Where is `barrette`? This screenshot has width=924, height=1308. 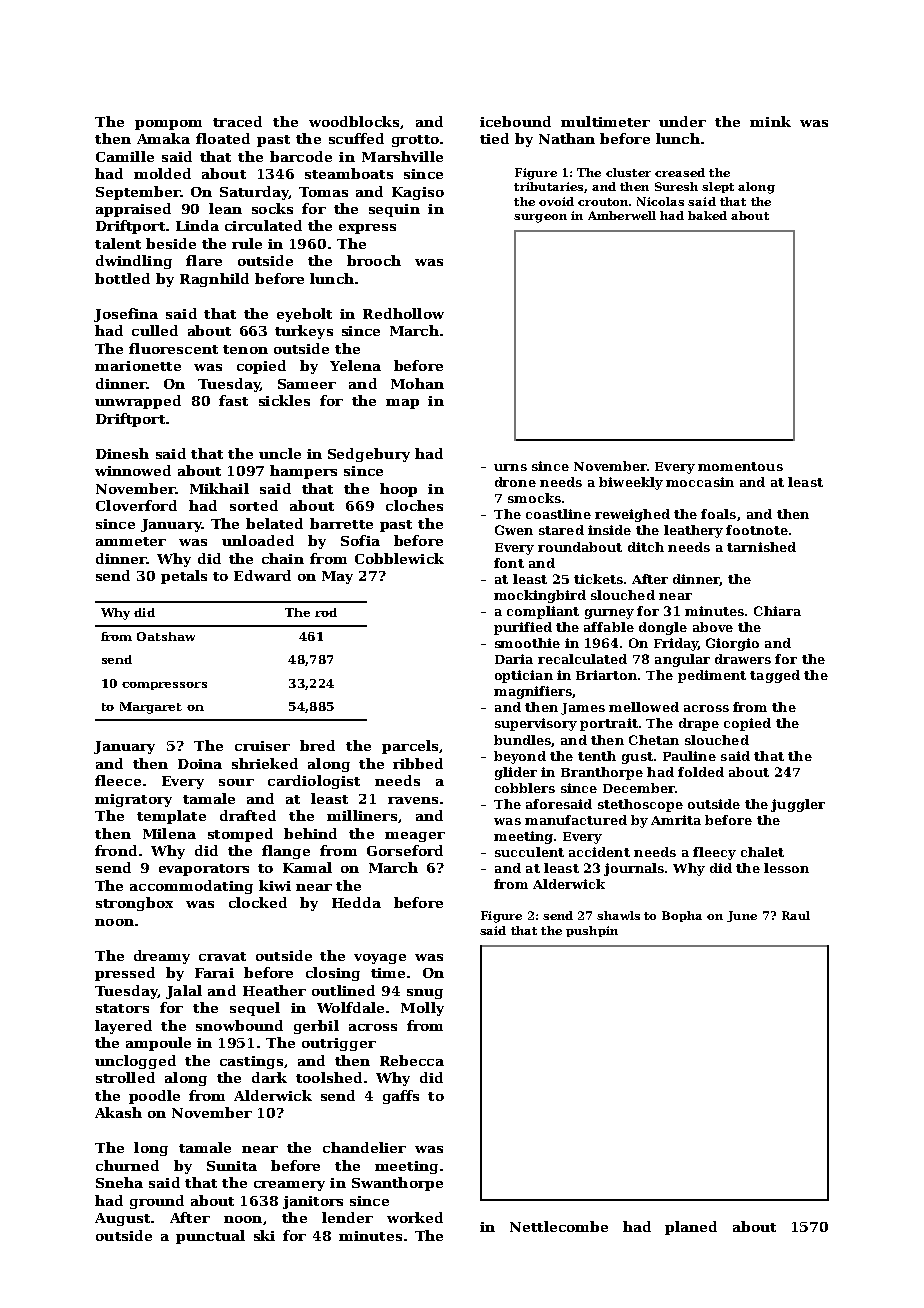
barrette is located at coordinates (341, 523).
